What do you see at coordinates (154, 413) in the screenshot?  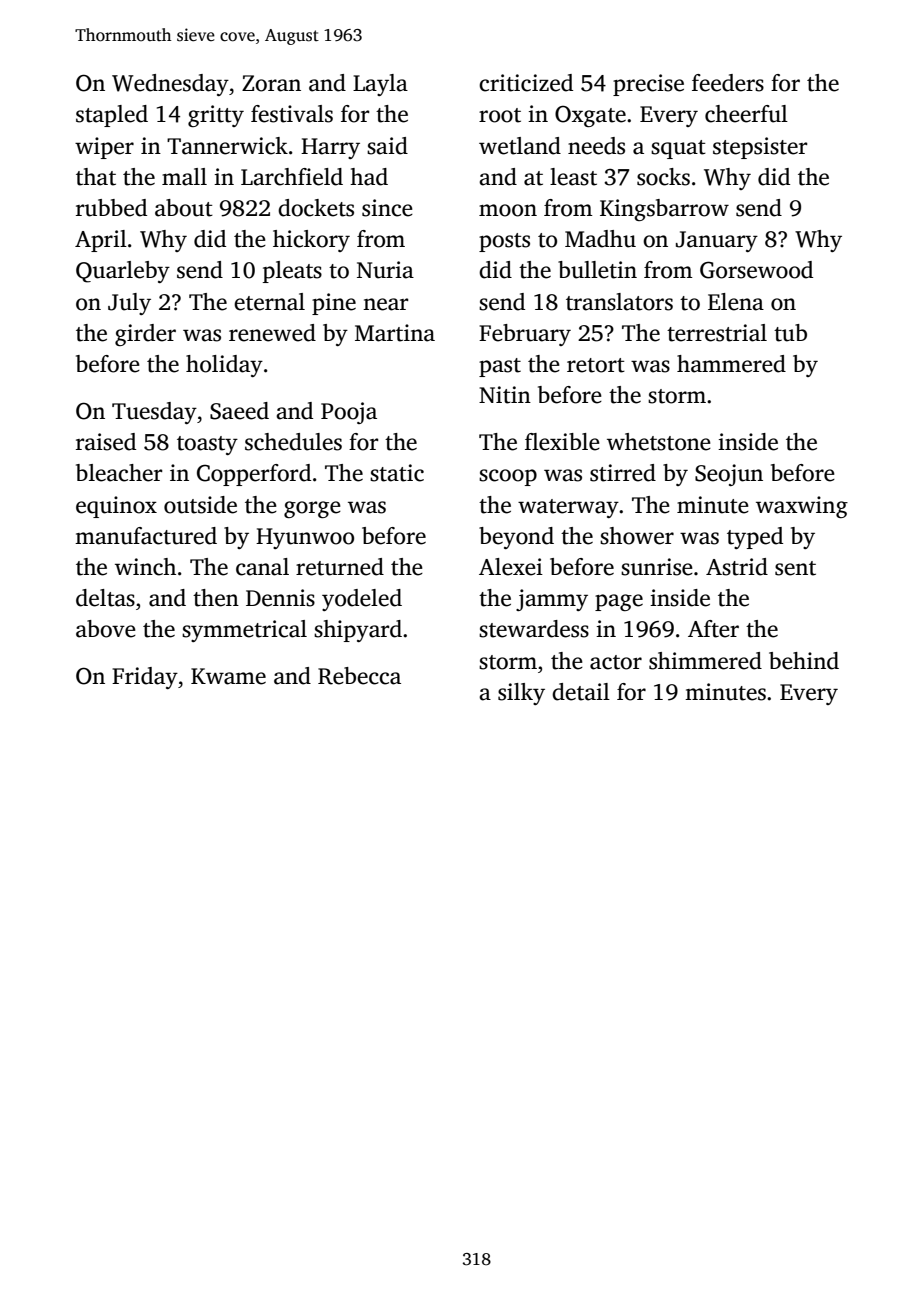 I see `Tuesday` at bounding box center [154, 413].
